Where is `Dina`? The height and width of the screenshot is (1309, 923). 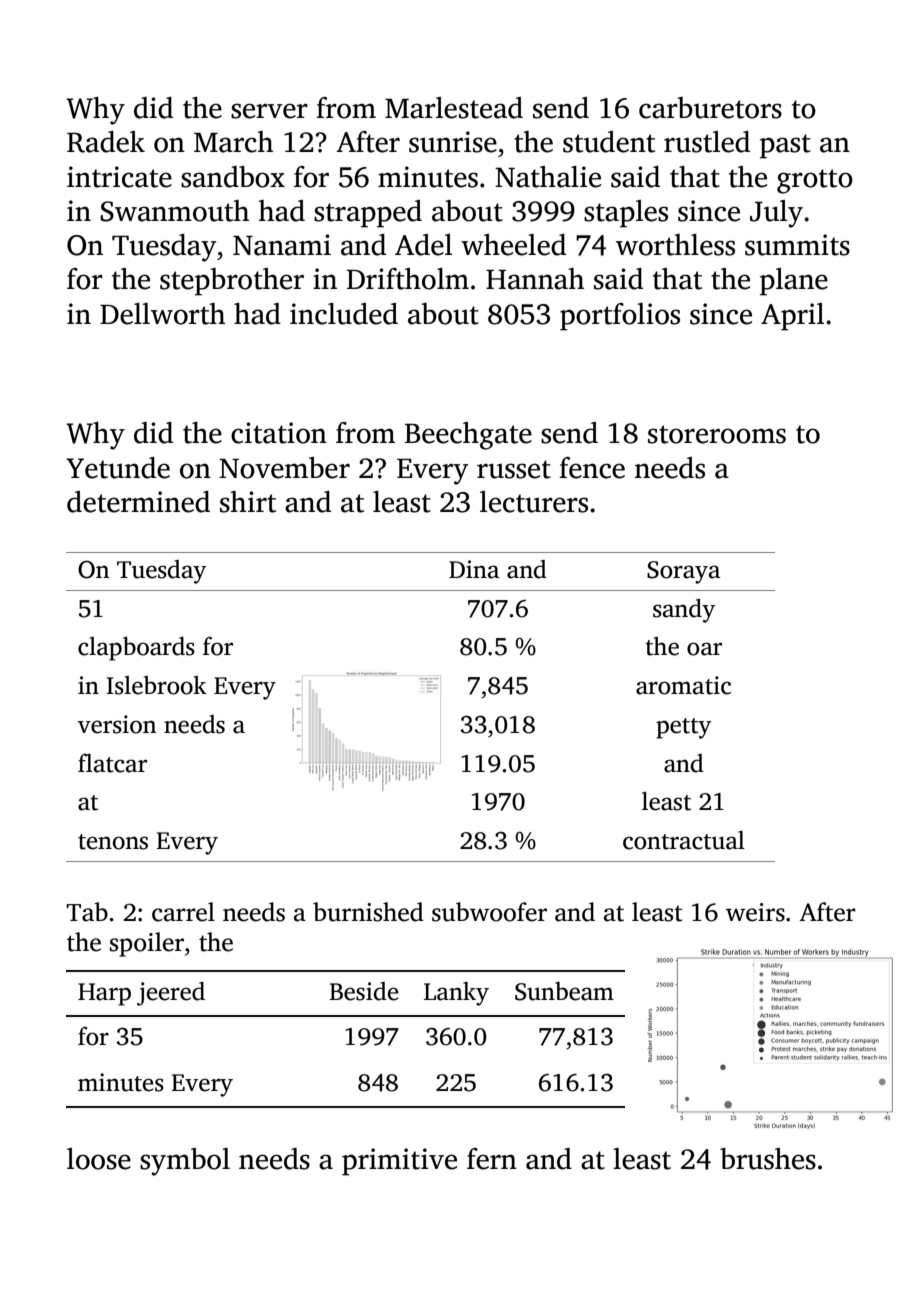 Dina is located at coordinates (474, 569).
